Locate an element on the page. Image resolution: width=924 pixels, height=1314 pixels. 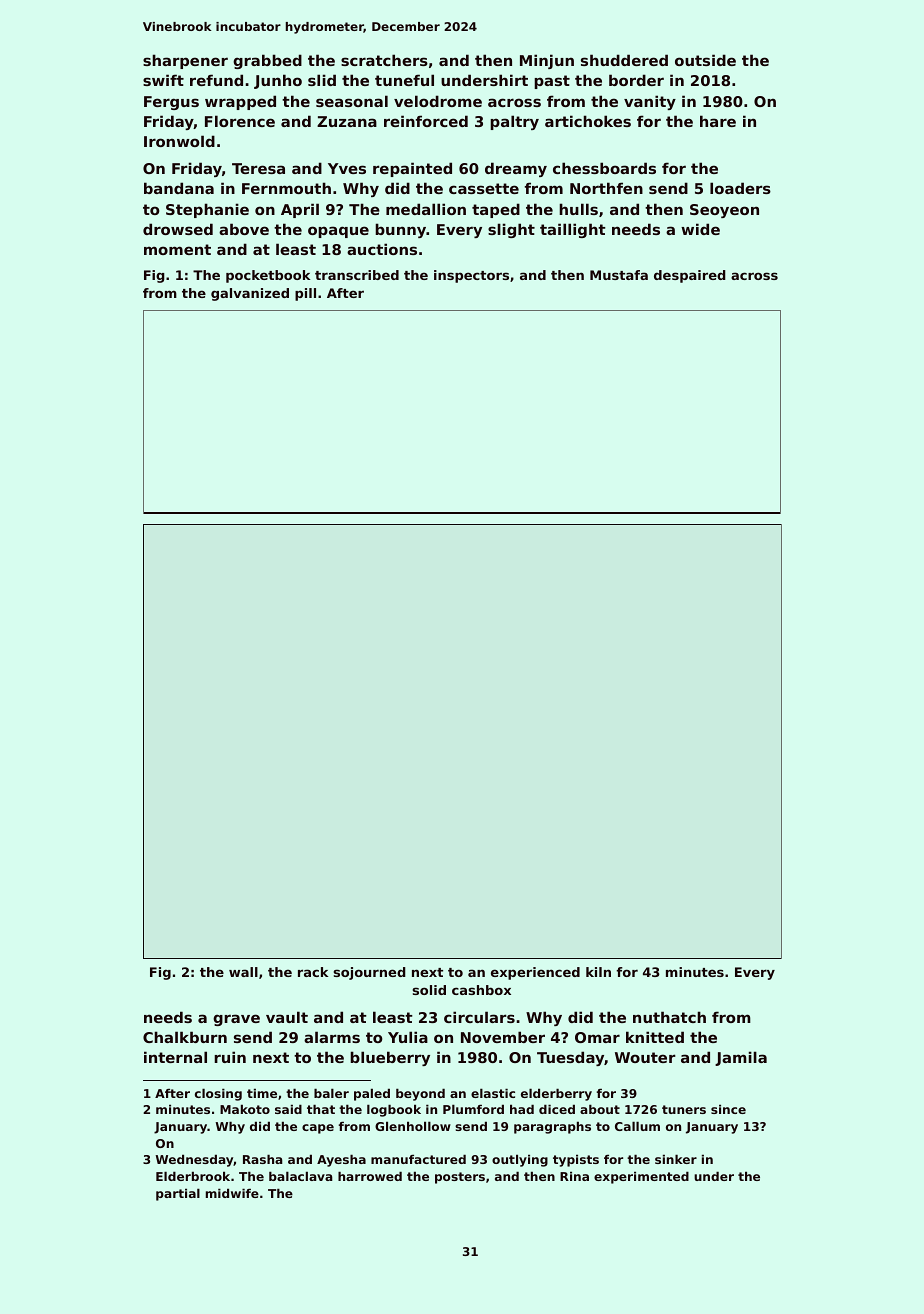
experienced is located at coordinates (535, 973).
